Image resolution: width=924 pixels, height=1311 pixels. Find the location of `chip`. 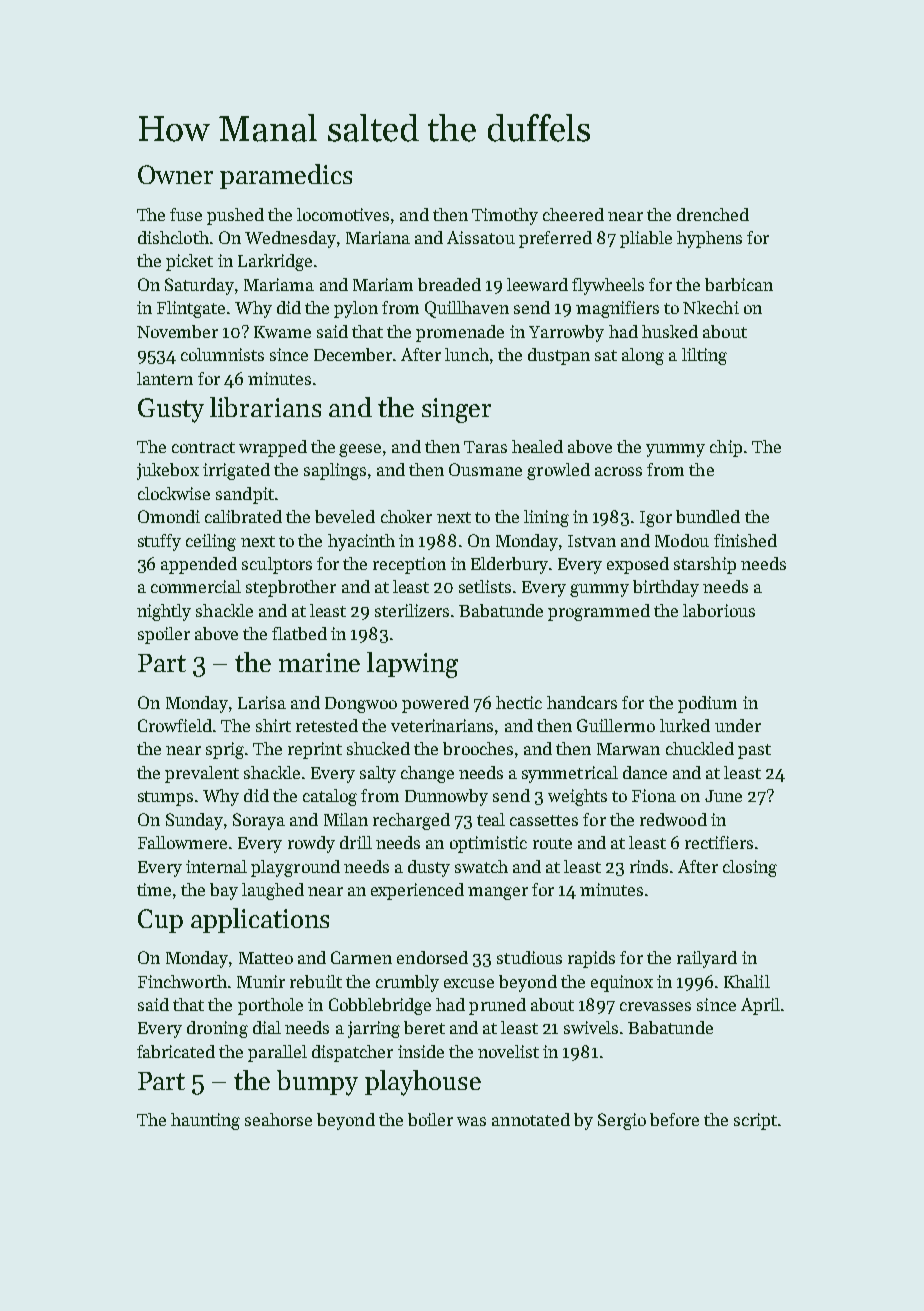

chip is located at coordinates (726, 448).
